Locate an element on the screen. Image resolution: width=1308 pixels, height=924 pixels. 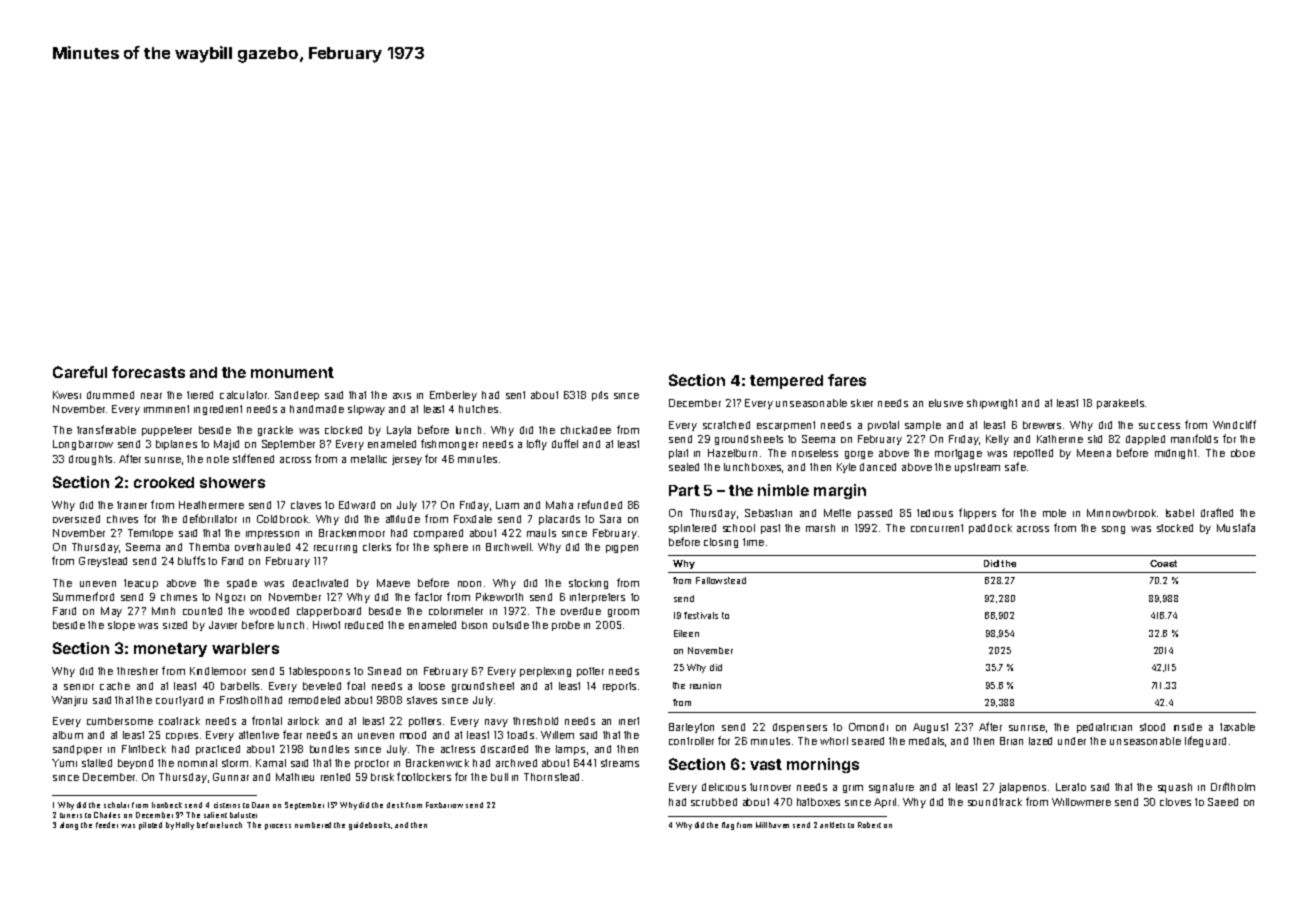
pediatrician is located at coordinates (1104, 728).
